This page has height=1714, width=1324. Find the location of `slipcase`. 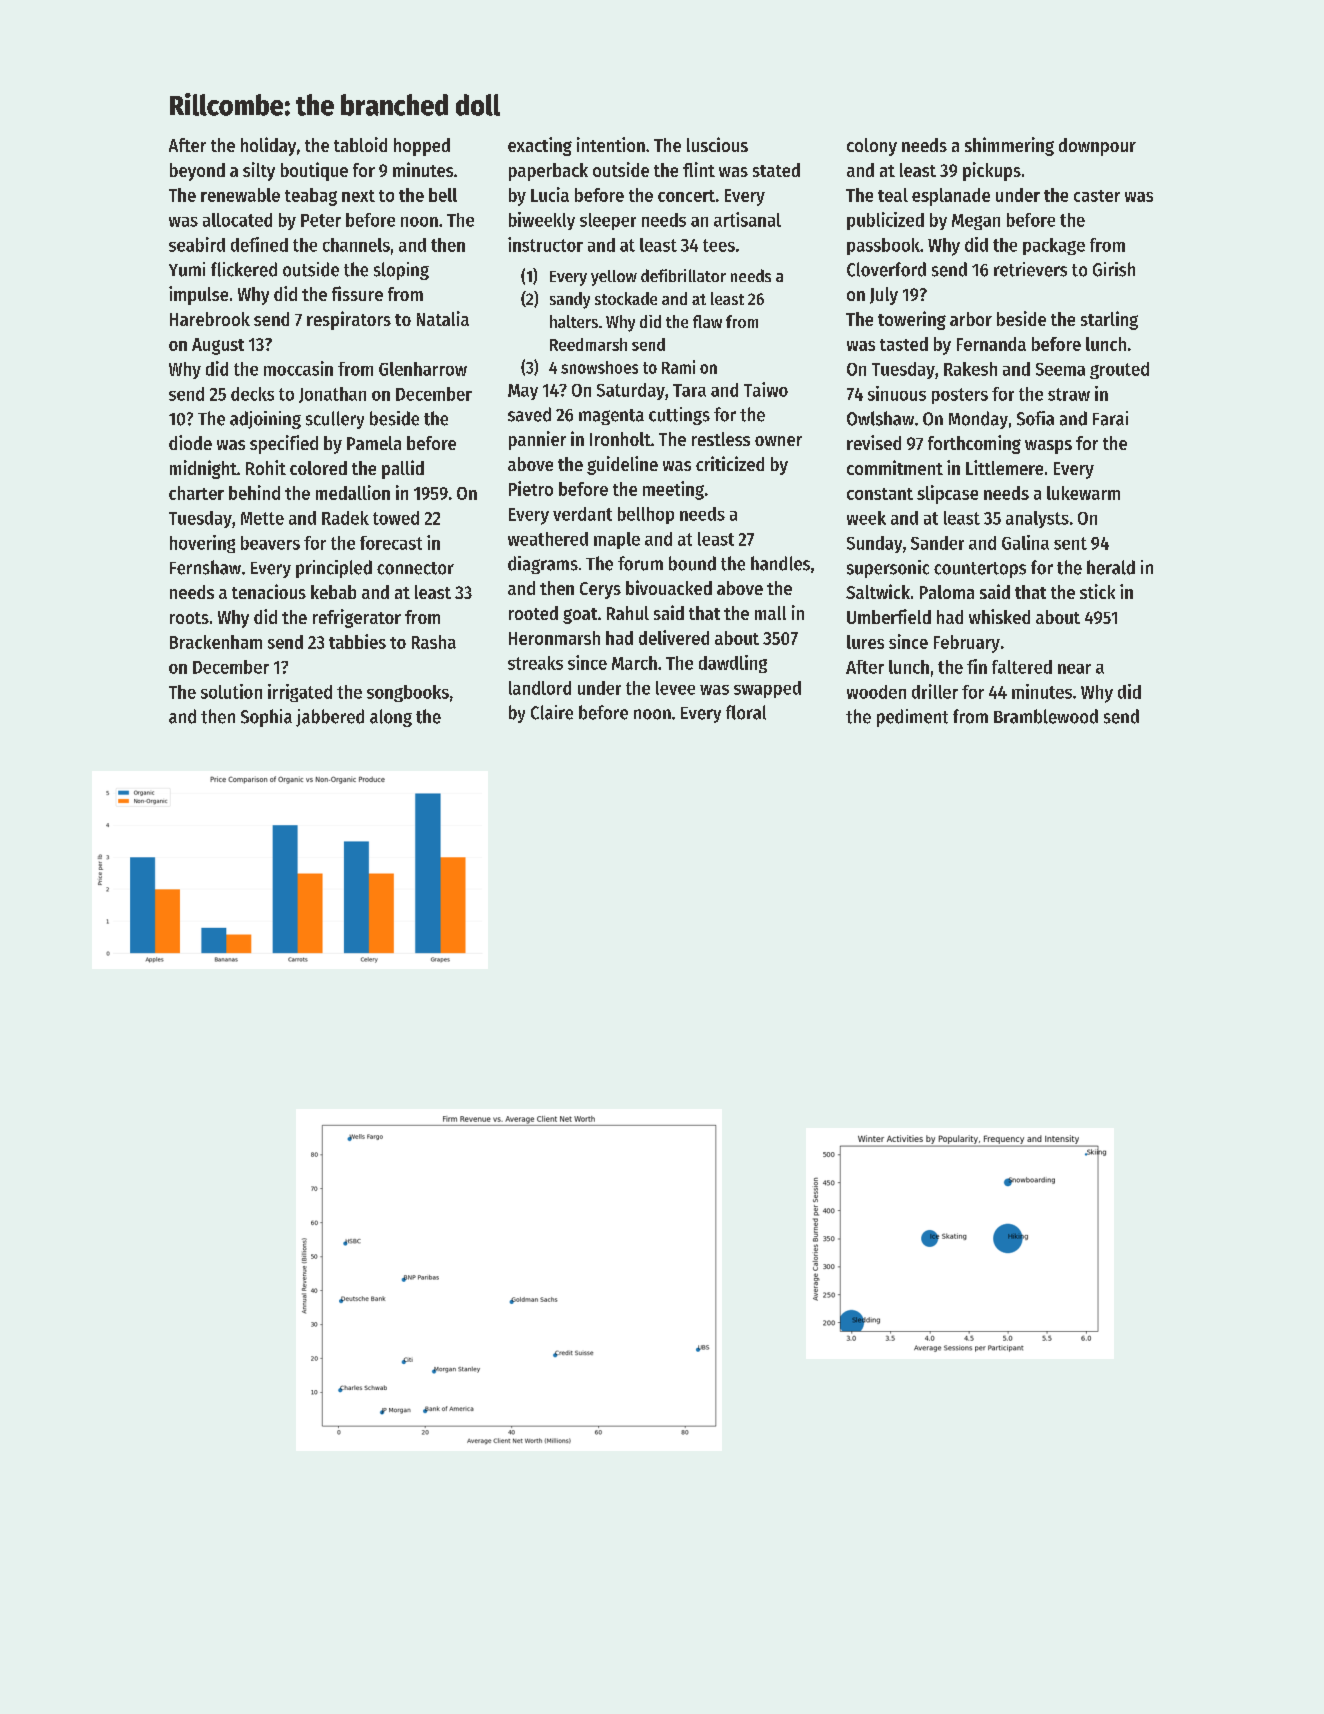

slipcase is located at coordinates (947, 494).
